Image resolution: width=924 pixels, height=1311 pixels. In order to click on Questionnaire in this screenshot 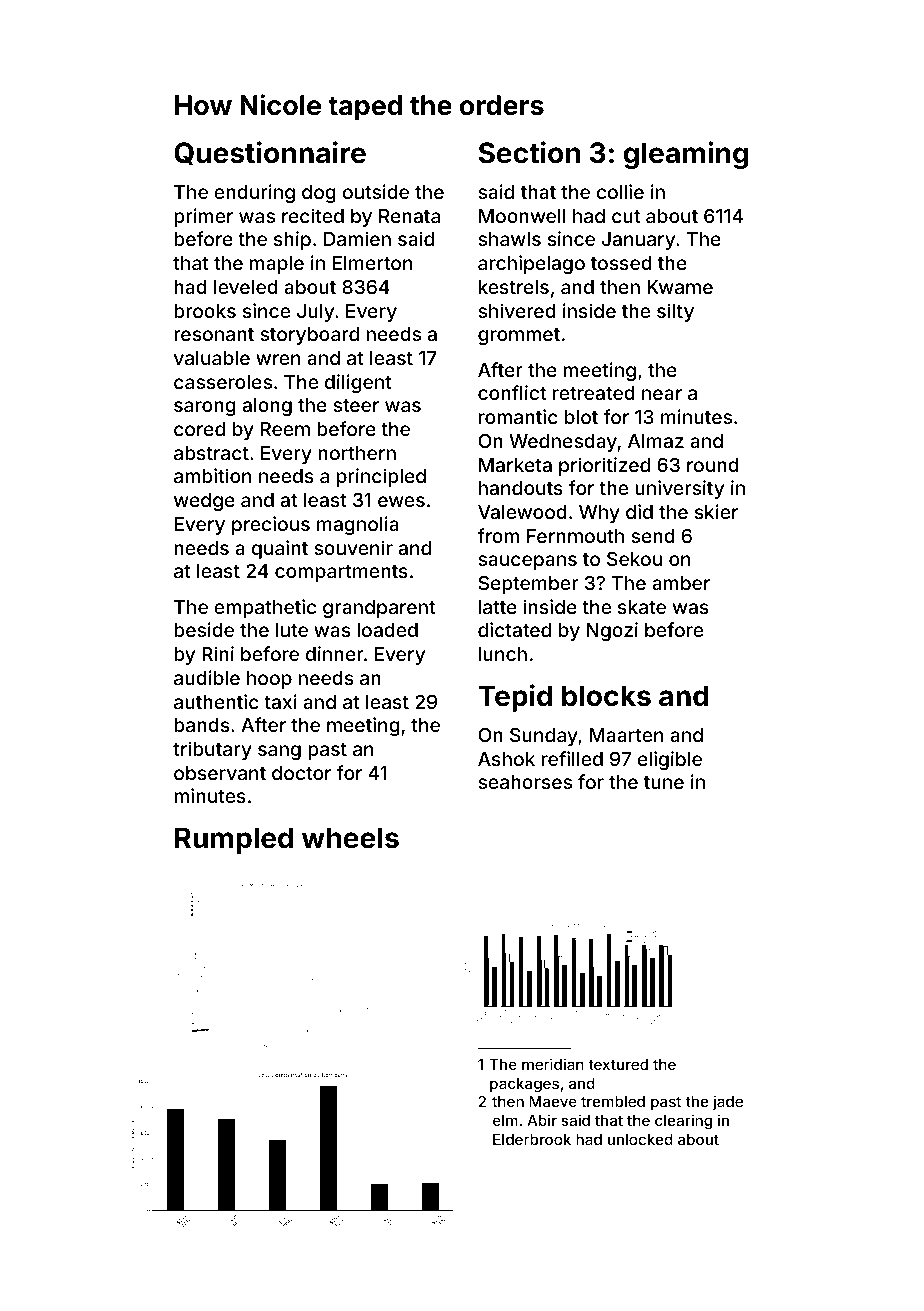, I will do `click(270, 153)`.
